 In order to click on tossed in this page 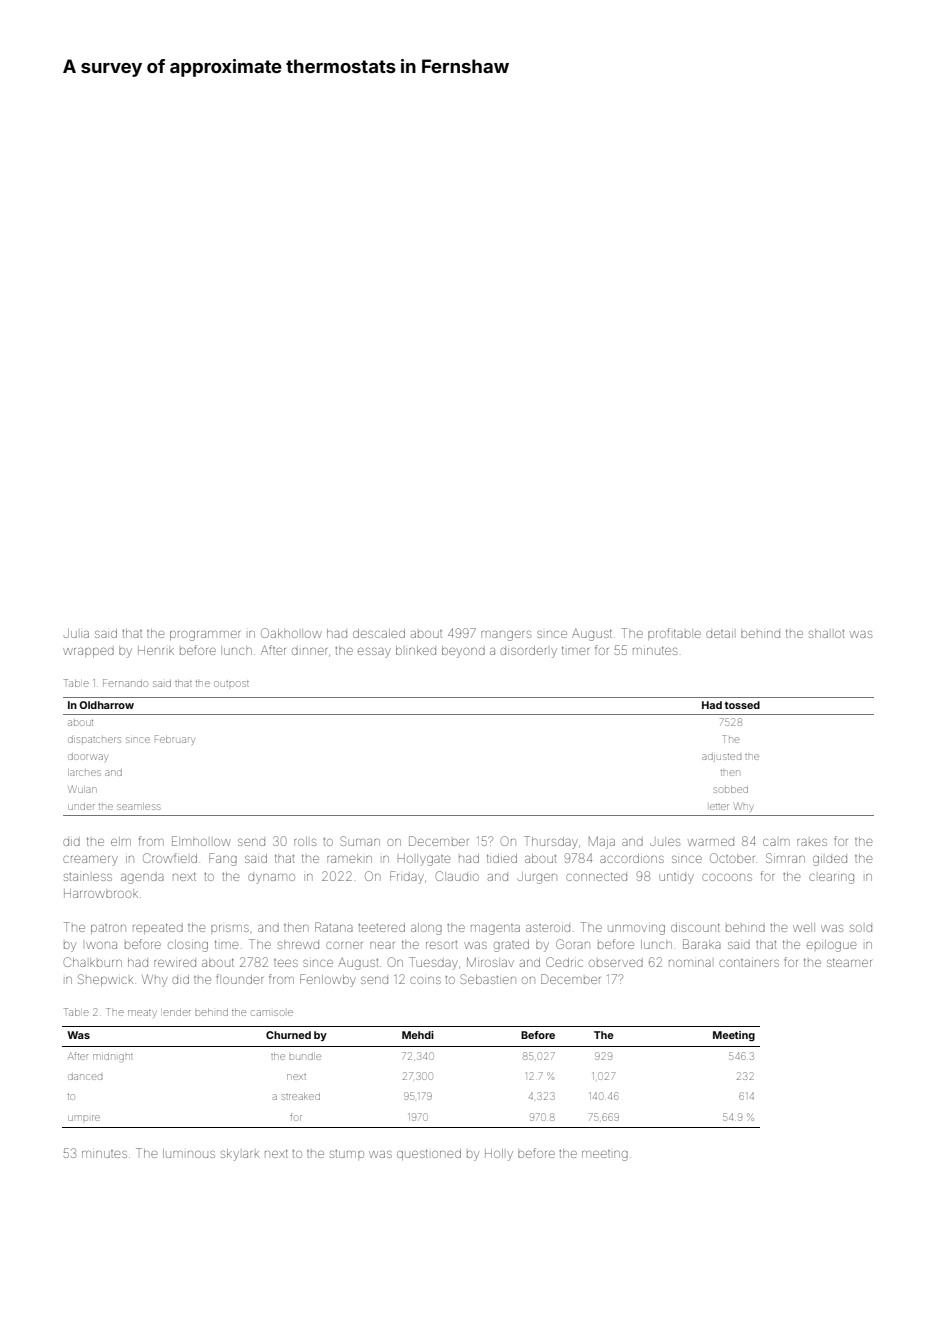, I will do `click(742, 705)`.
